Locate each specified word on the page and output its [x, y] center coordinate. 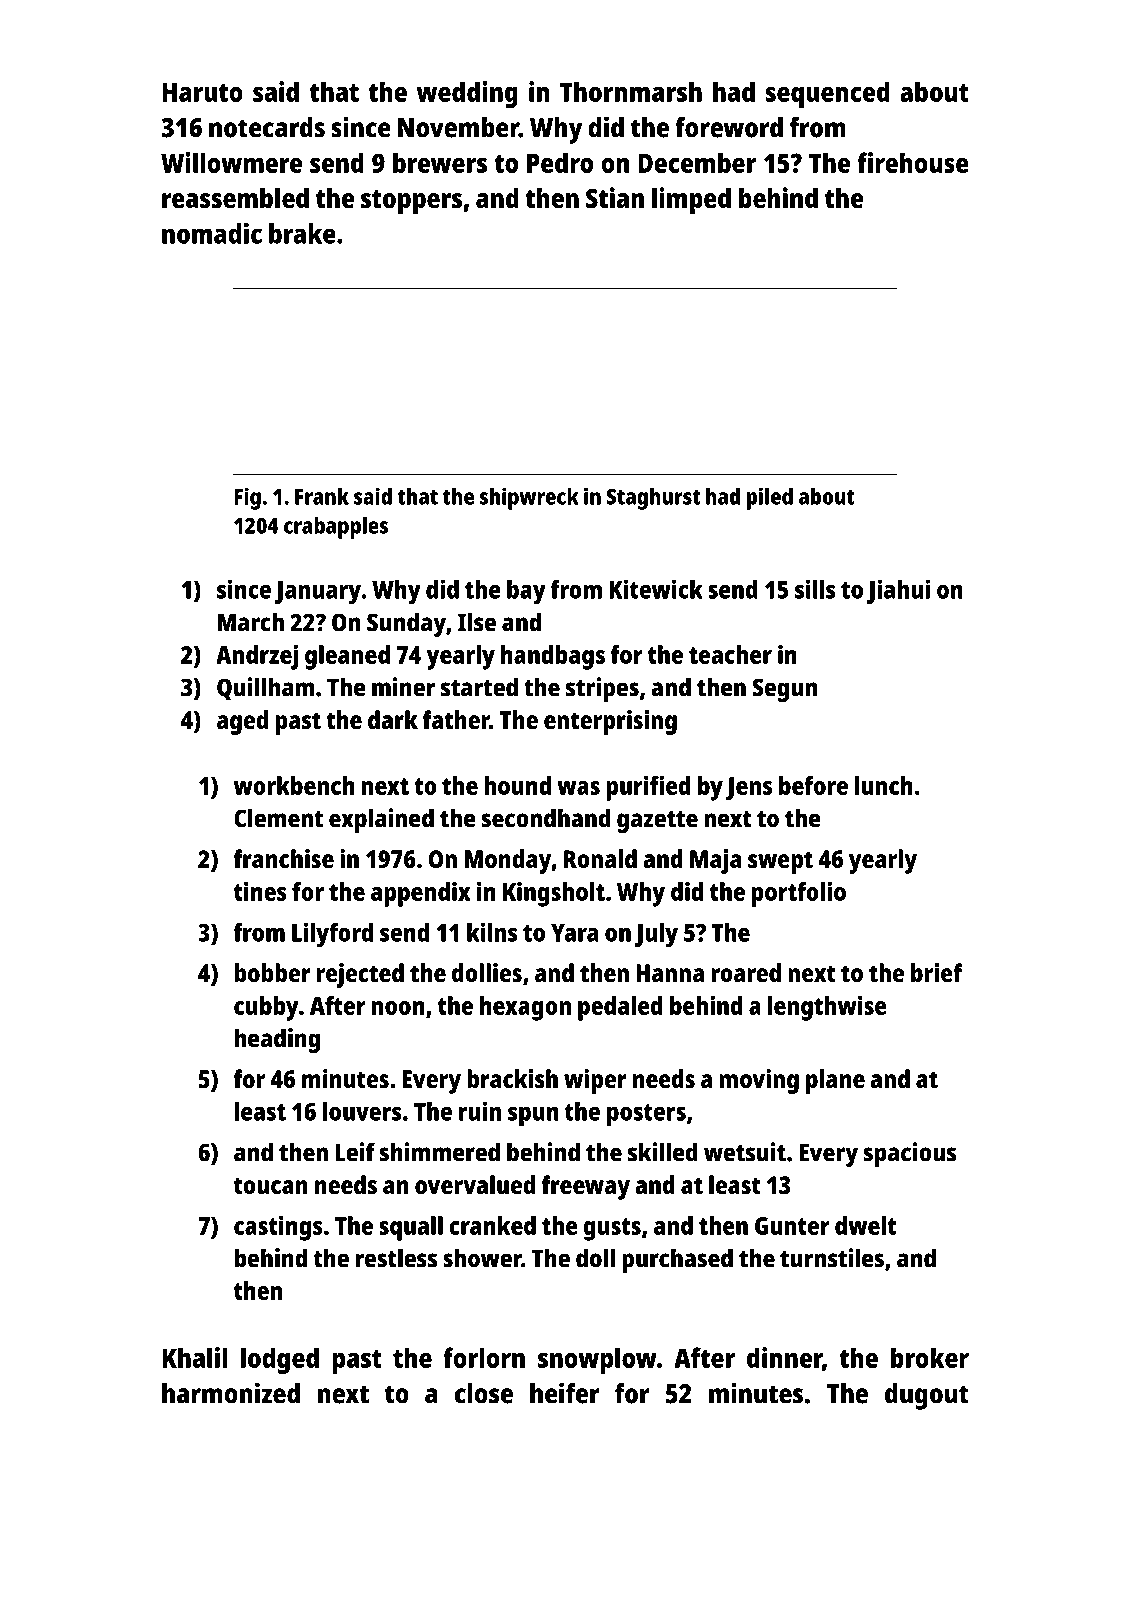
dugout [927, 1396]
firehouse [913, 162]
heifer [565, 1393]
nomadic [212, 233]
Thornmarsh [631, 91]
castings [278, 1228]
